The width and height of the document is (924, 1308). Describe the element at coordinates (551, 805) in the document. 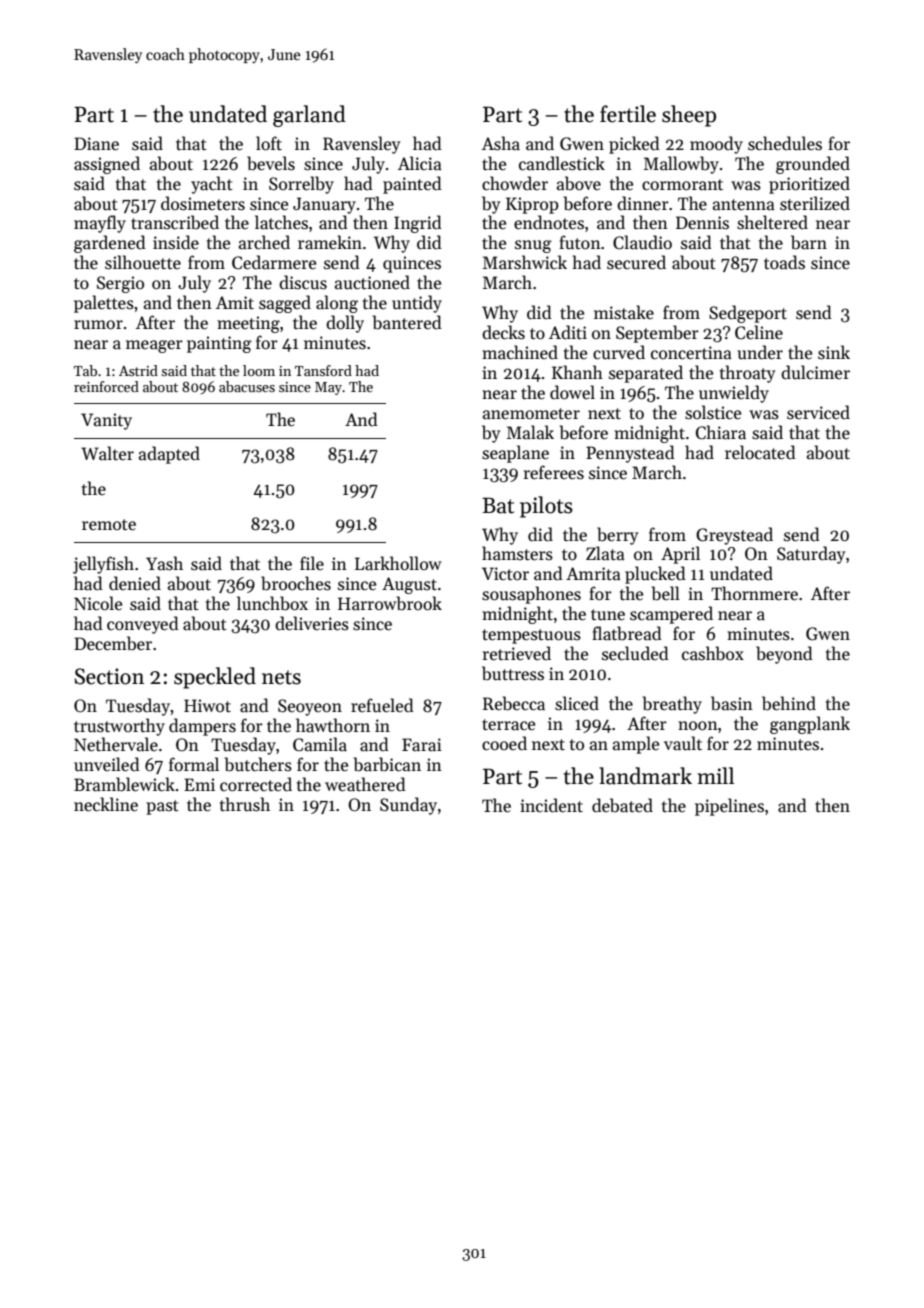

I see `incident` at that location.
